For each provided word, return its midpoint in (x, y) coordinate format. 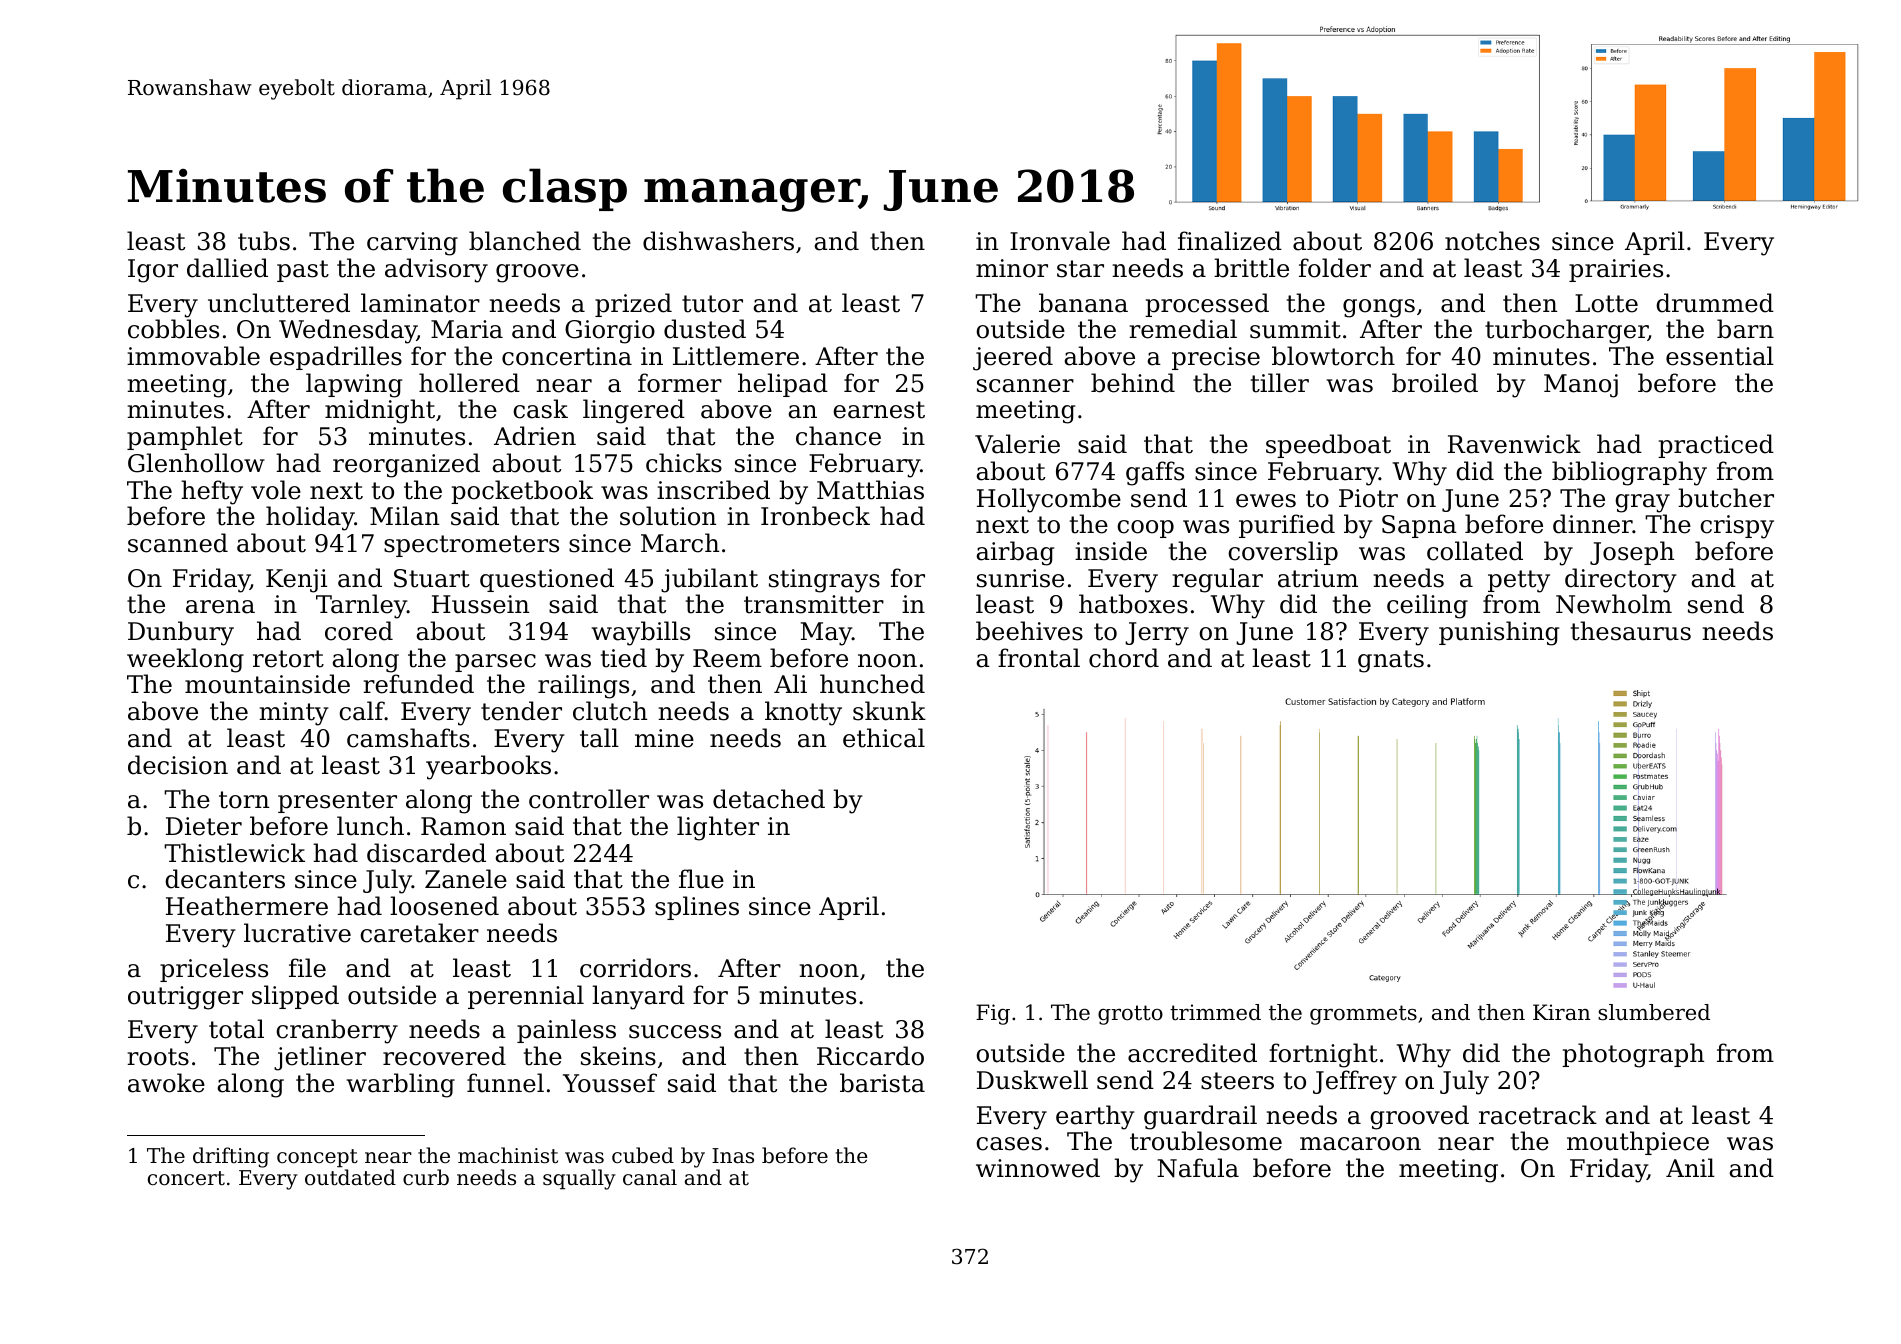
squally (579, 1179)
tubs (264, 241)
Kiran (1562, 1012)
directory (1621, 580)
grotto (1130, 1015)
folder (1335, 268)
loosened (444, 906)
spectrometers (471, 546)
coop (1145, 529)
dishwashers (718, 241)
